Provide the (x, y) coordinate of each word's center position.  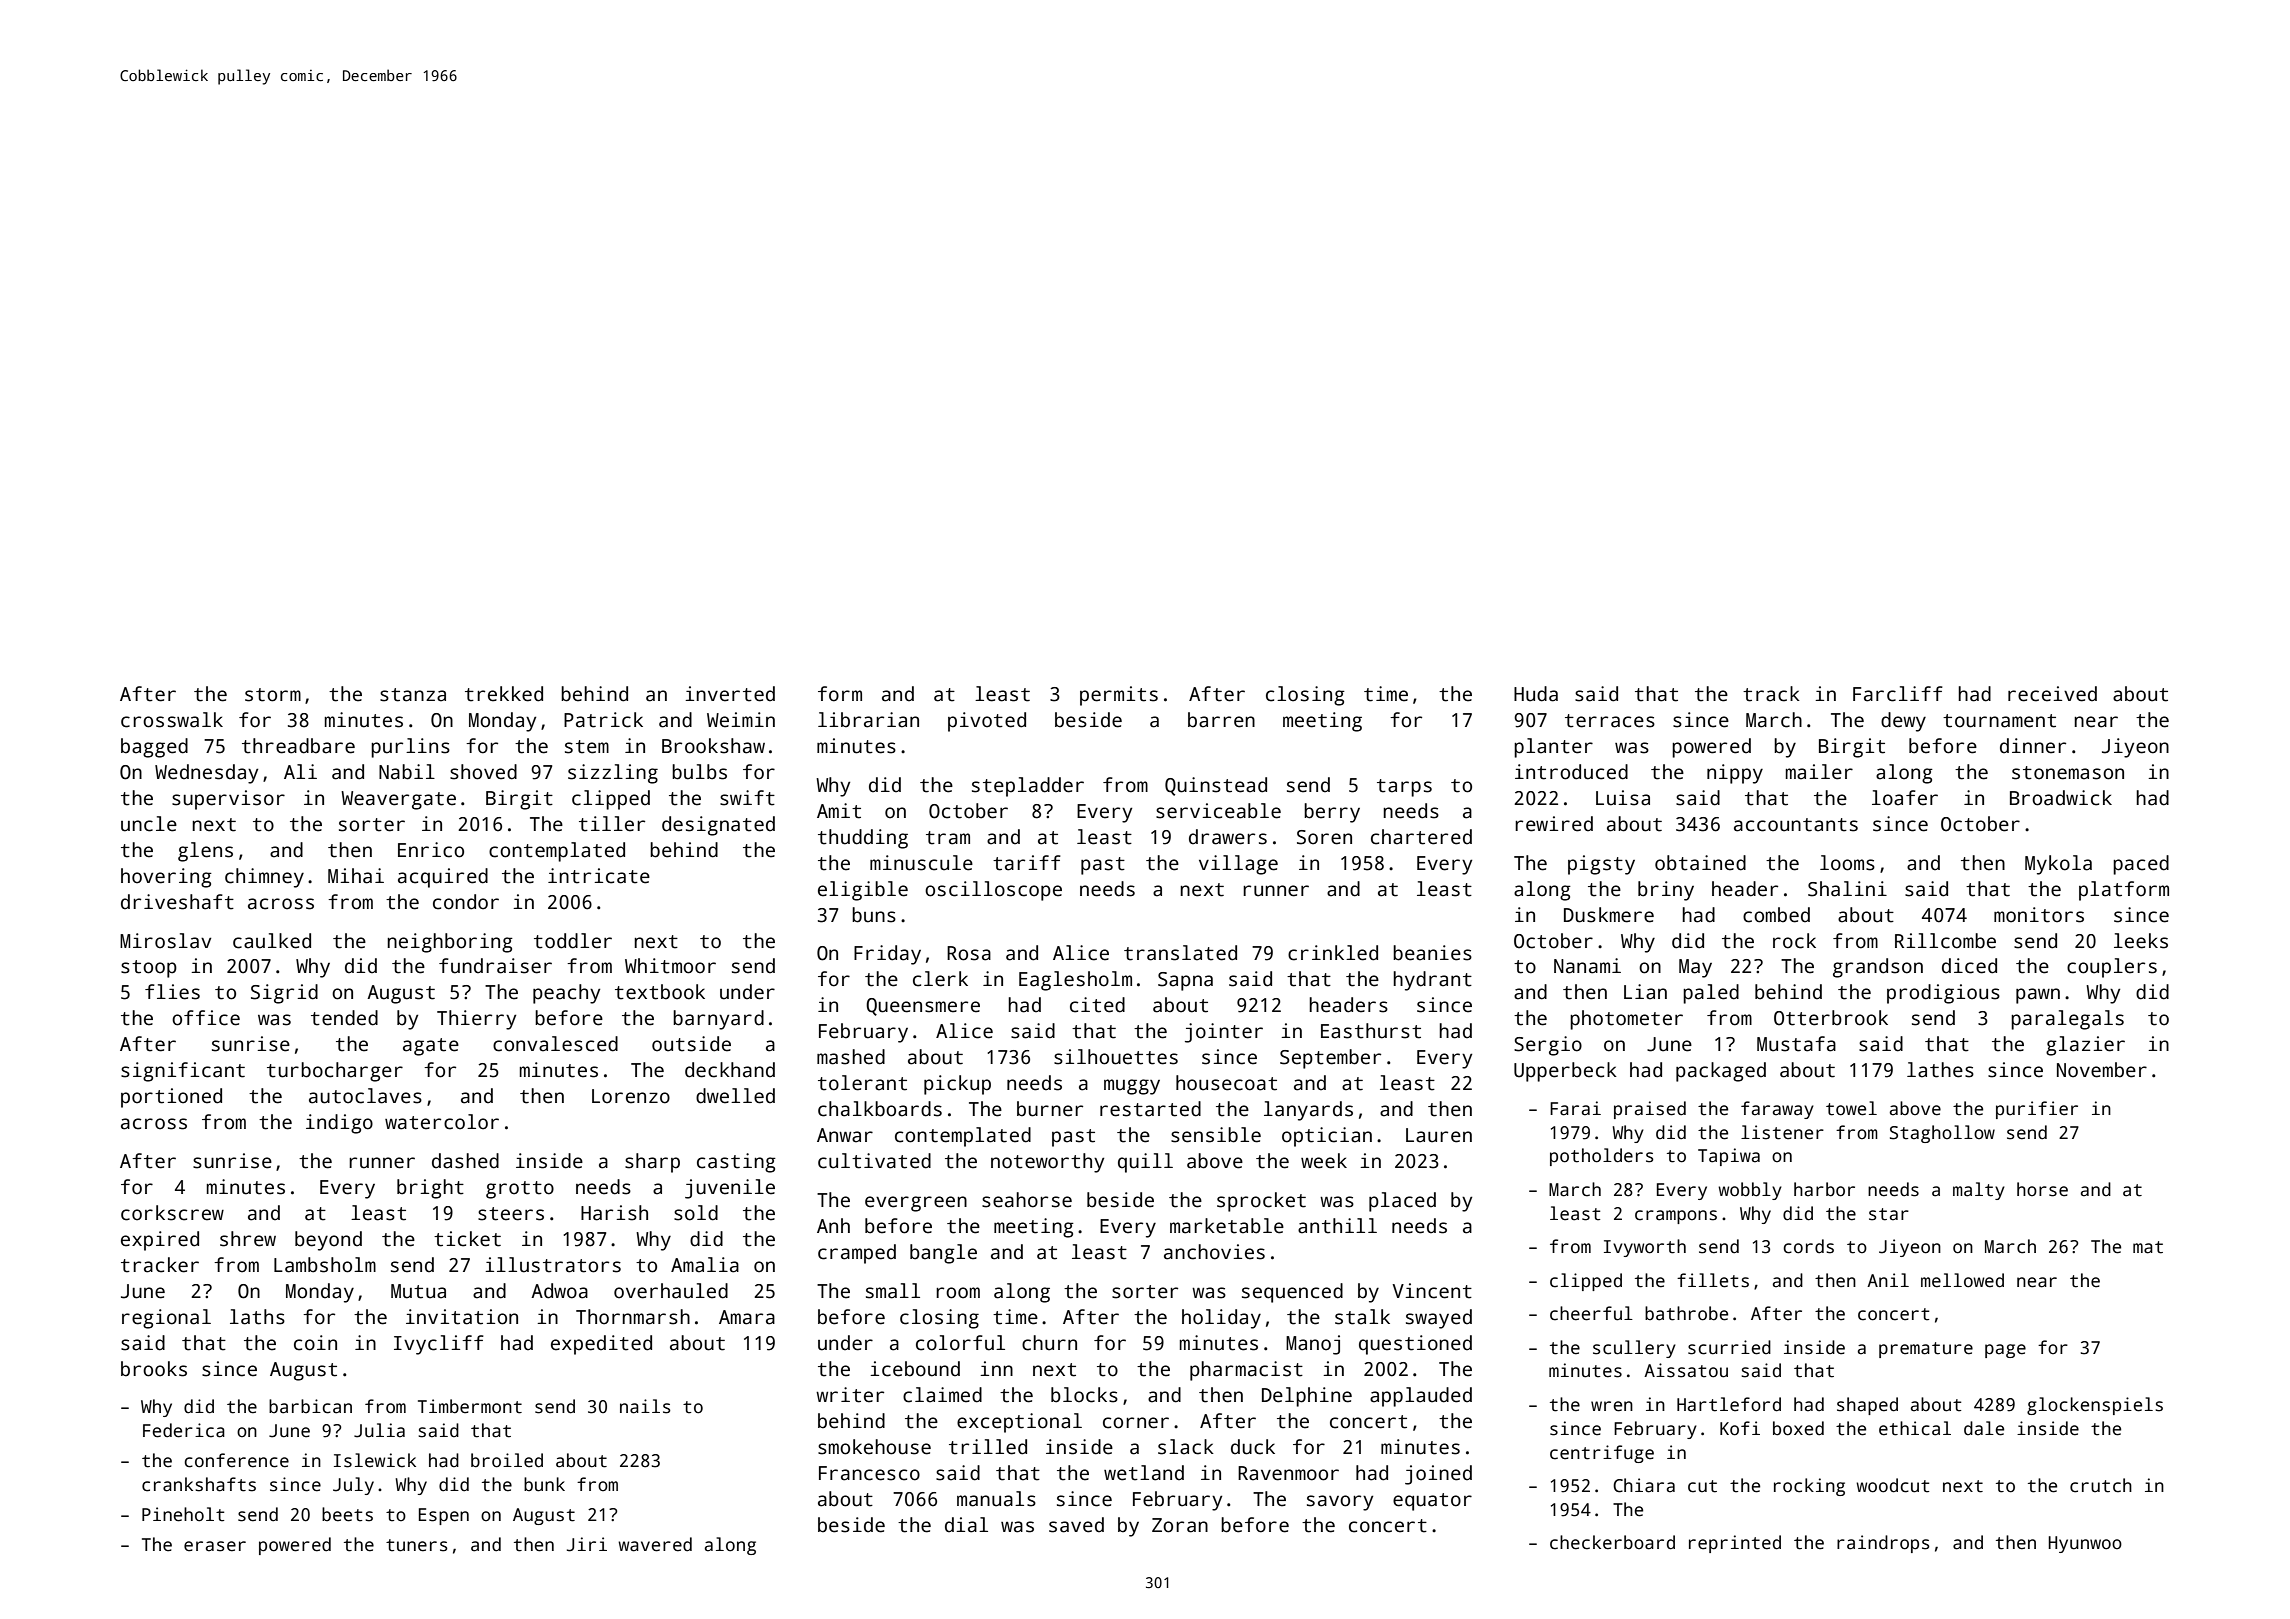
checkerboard (1612, 1542)
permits (1119, 696)
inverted (730, 694)
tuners (417, 1545)
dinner (2033, 746)
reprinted (1735, 1544)
